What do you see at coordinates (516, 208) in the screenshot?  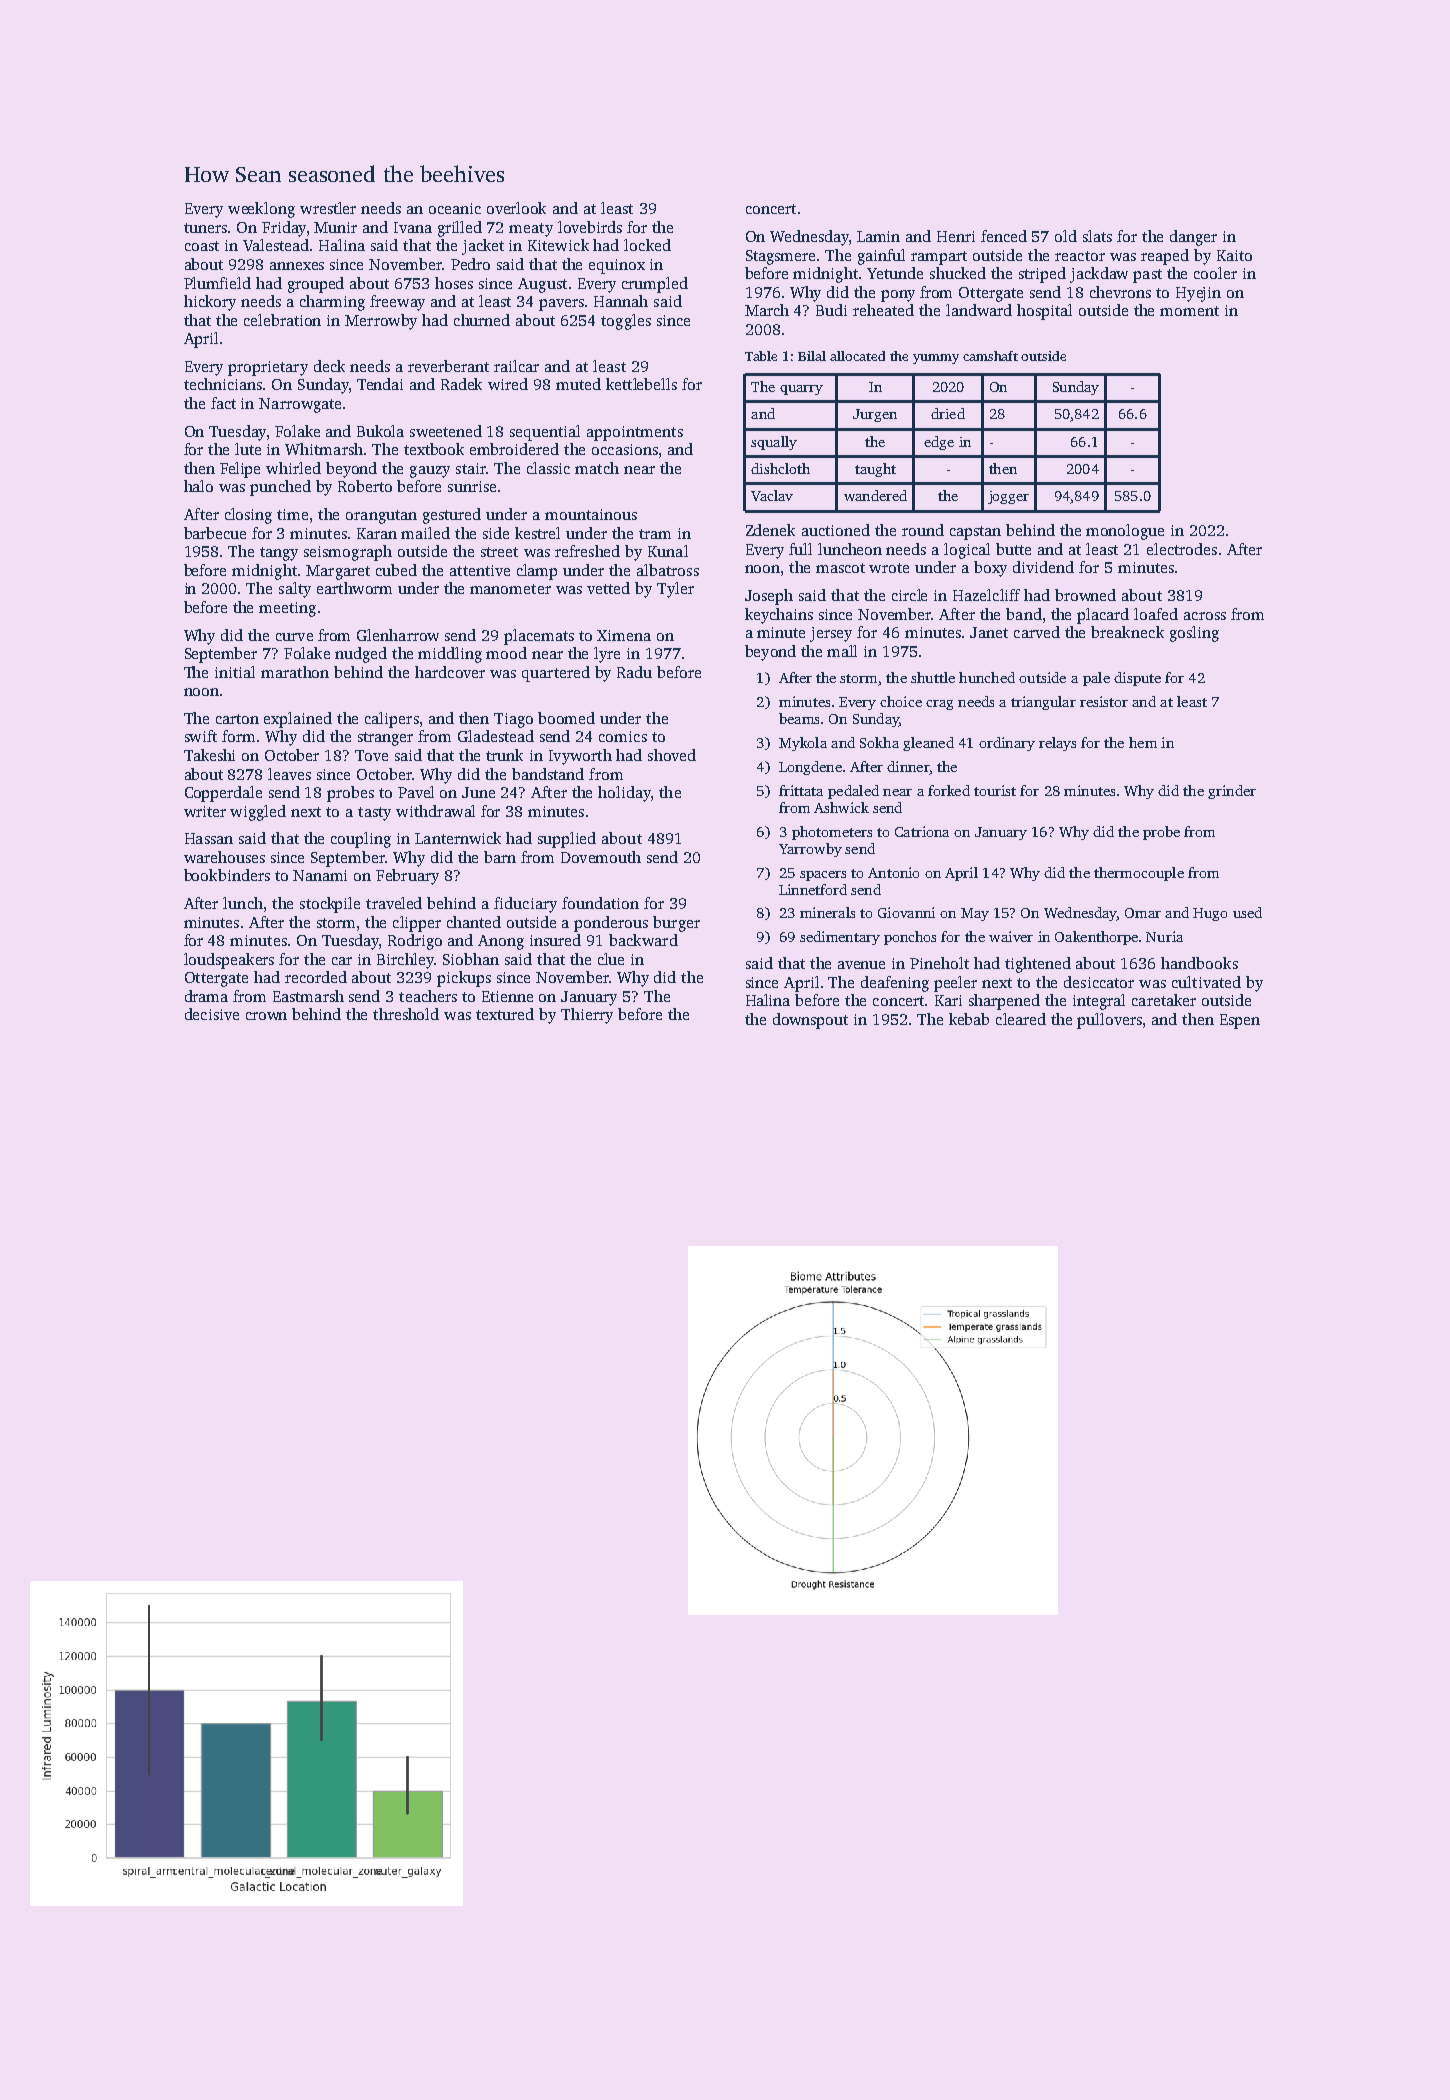 I see `overlook` at bounding box center [516, 208].
